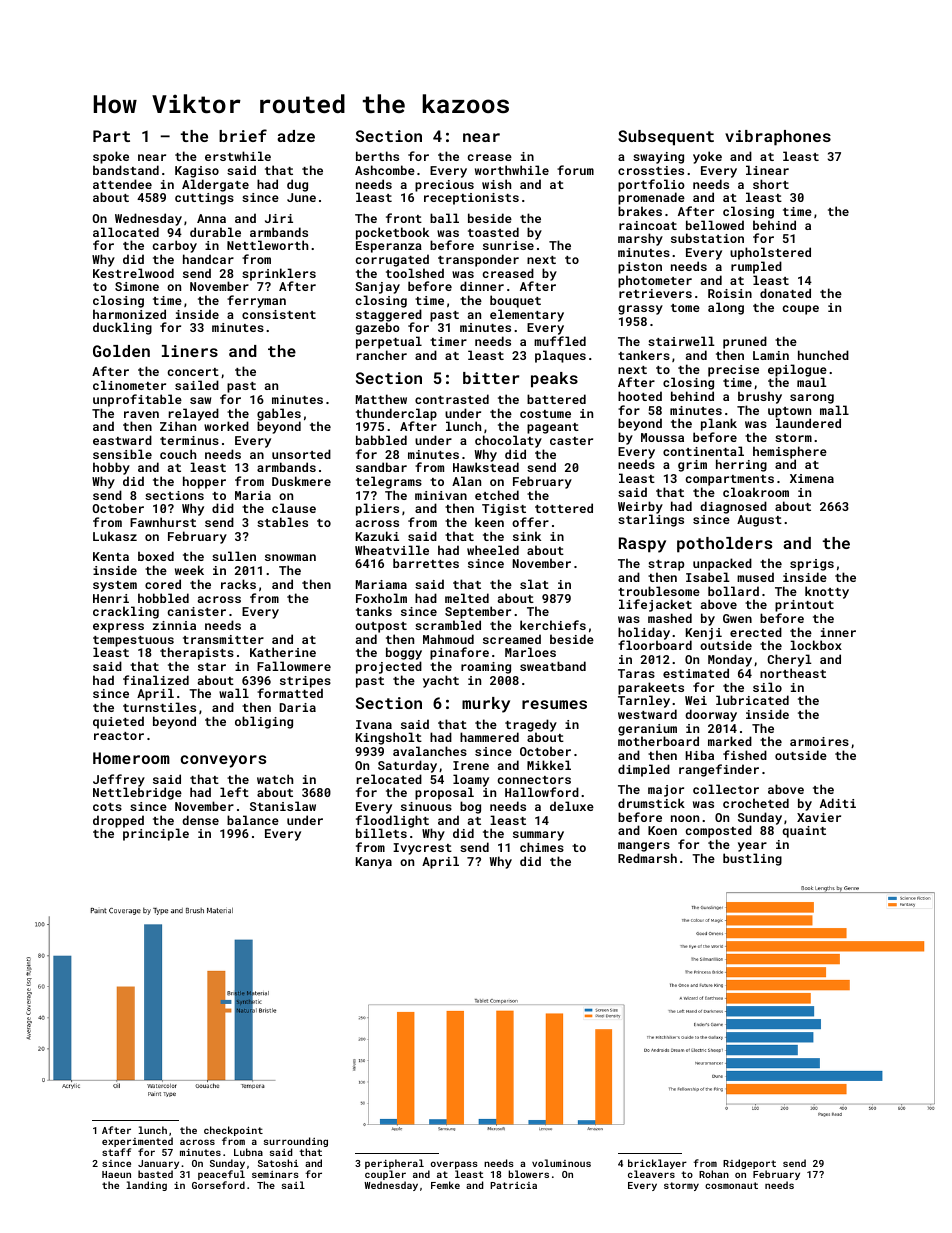  Describe the element at coordinates (647, 858) in the screenshot. I see `Redmarsh` at that location.
